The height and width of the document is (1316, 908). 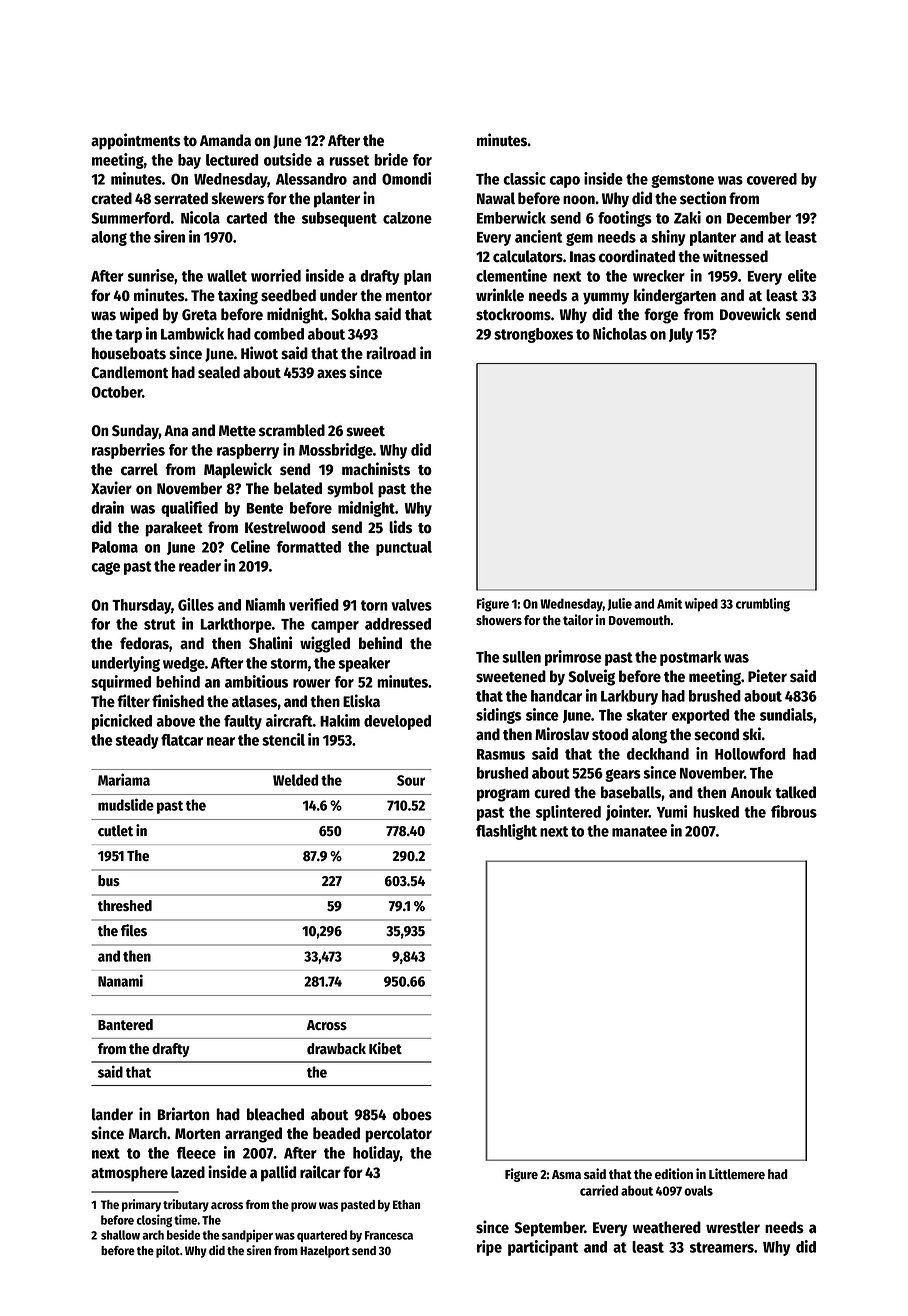 I want to click on flashlight, so click(x=506, y=832).
